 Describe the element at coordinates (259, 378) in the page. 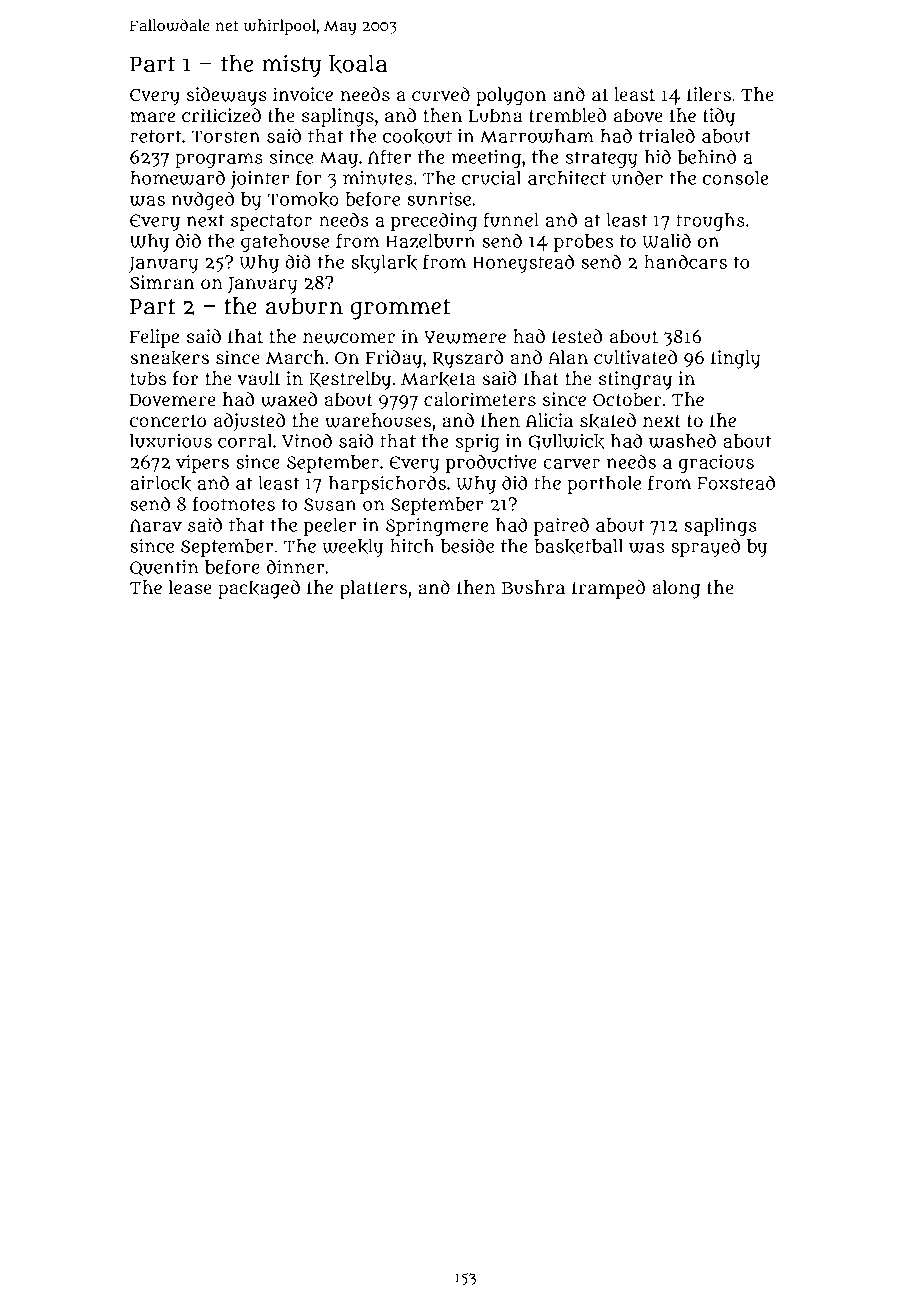

I see `vault` at that location.
